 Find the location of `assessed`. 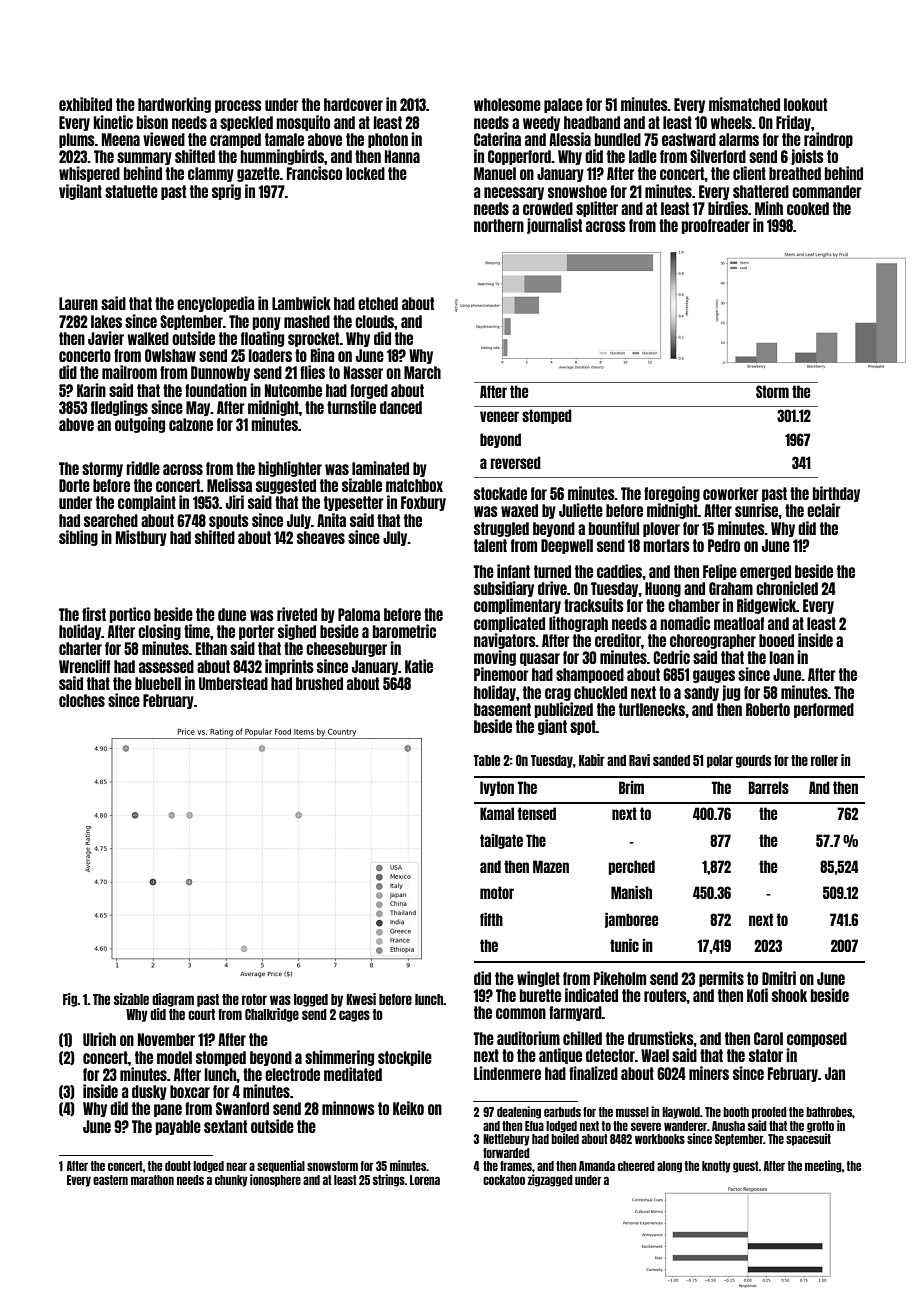

assessed is located at coordinates (166, 666).
